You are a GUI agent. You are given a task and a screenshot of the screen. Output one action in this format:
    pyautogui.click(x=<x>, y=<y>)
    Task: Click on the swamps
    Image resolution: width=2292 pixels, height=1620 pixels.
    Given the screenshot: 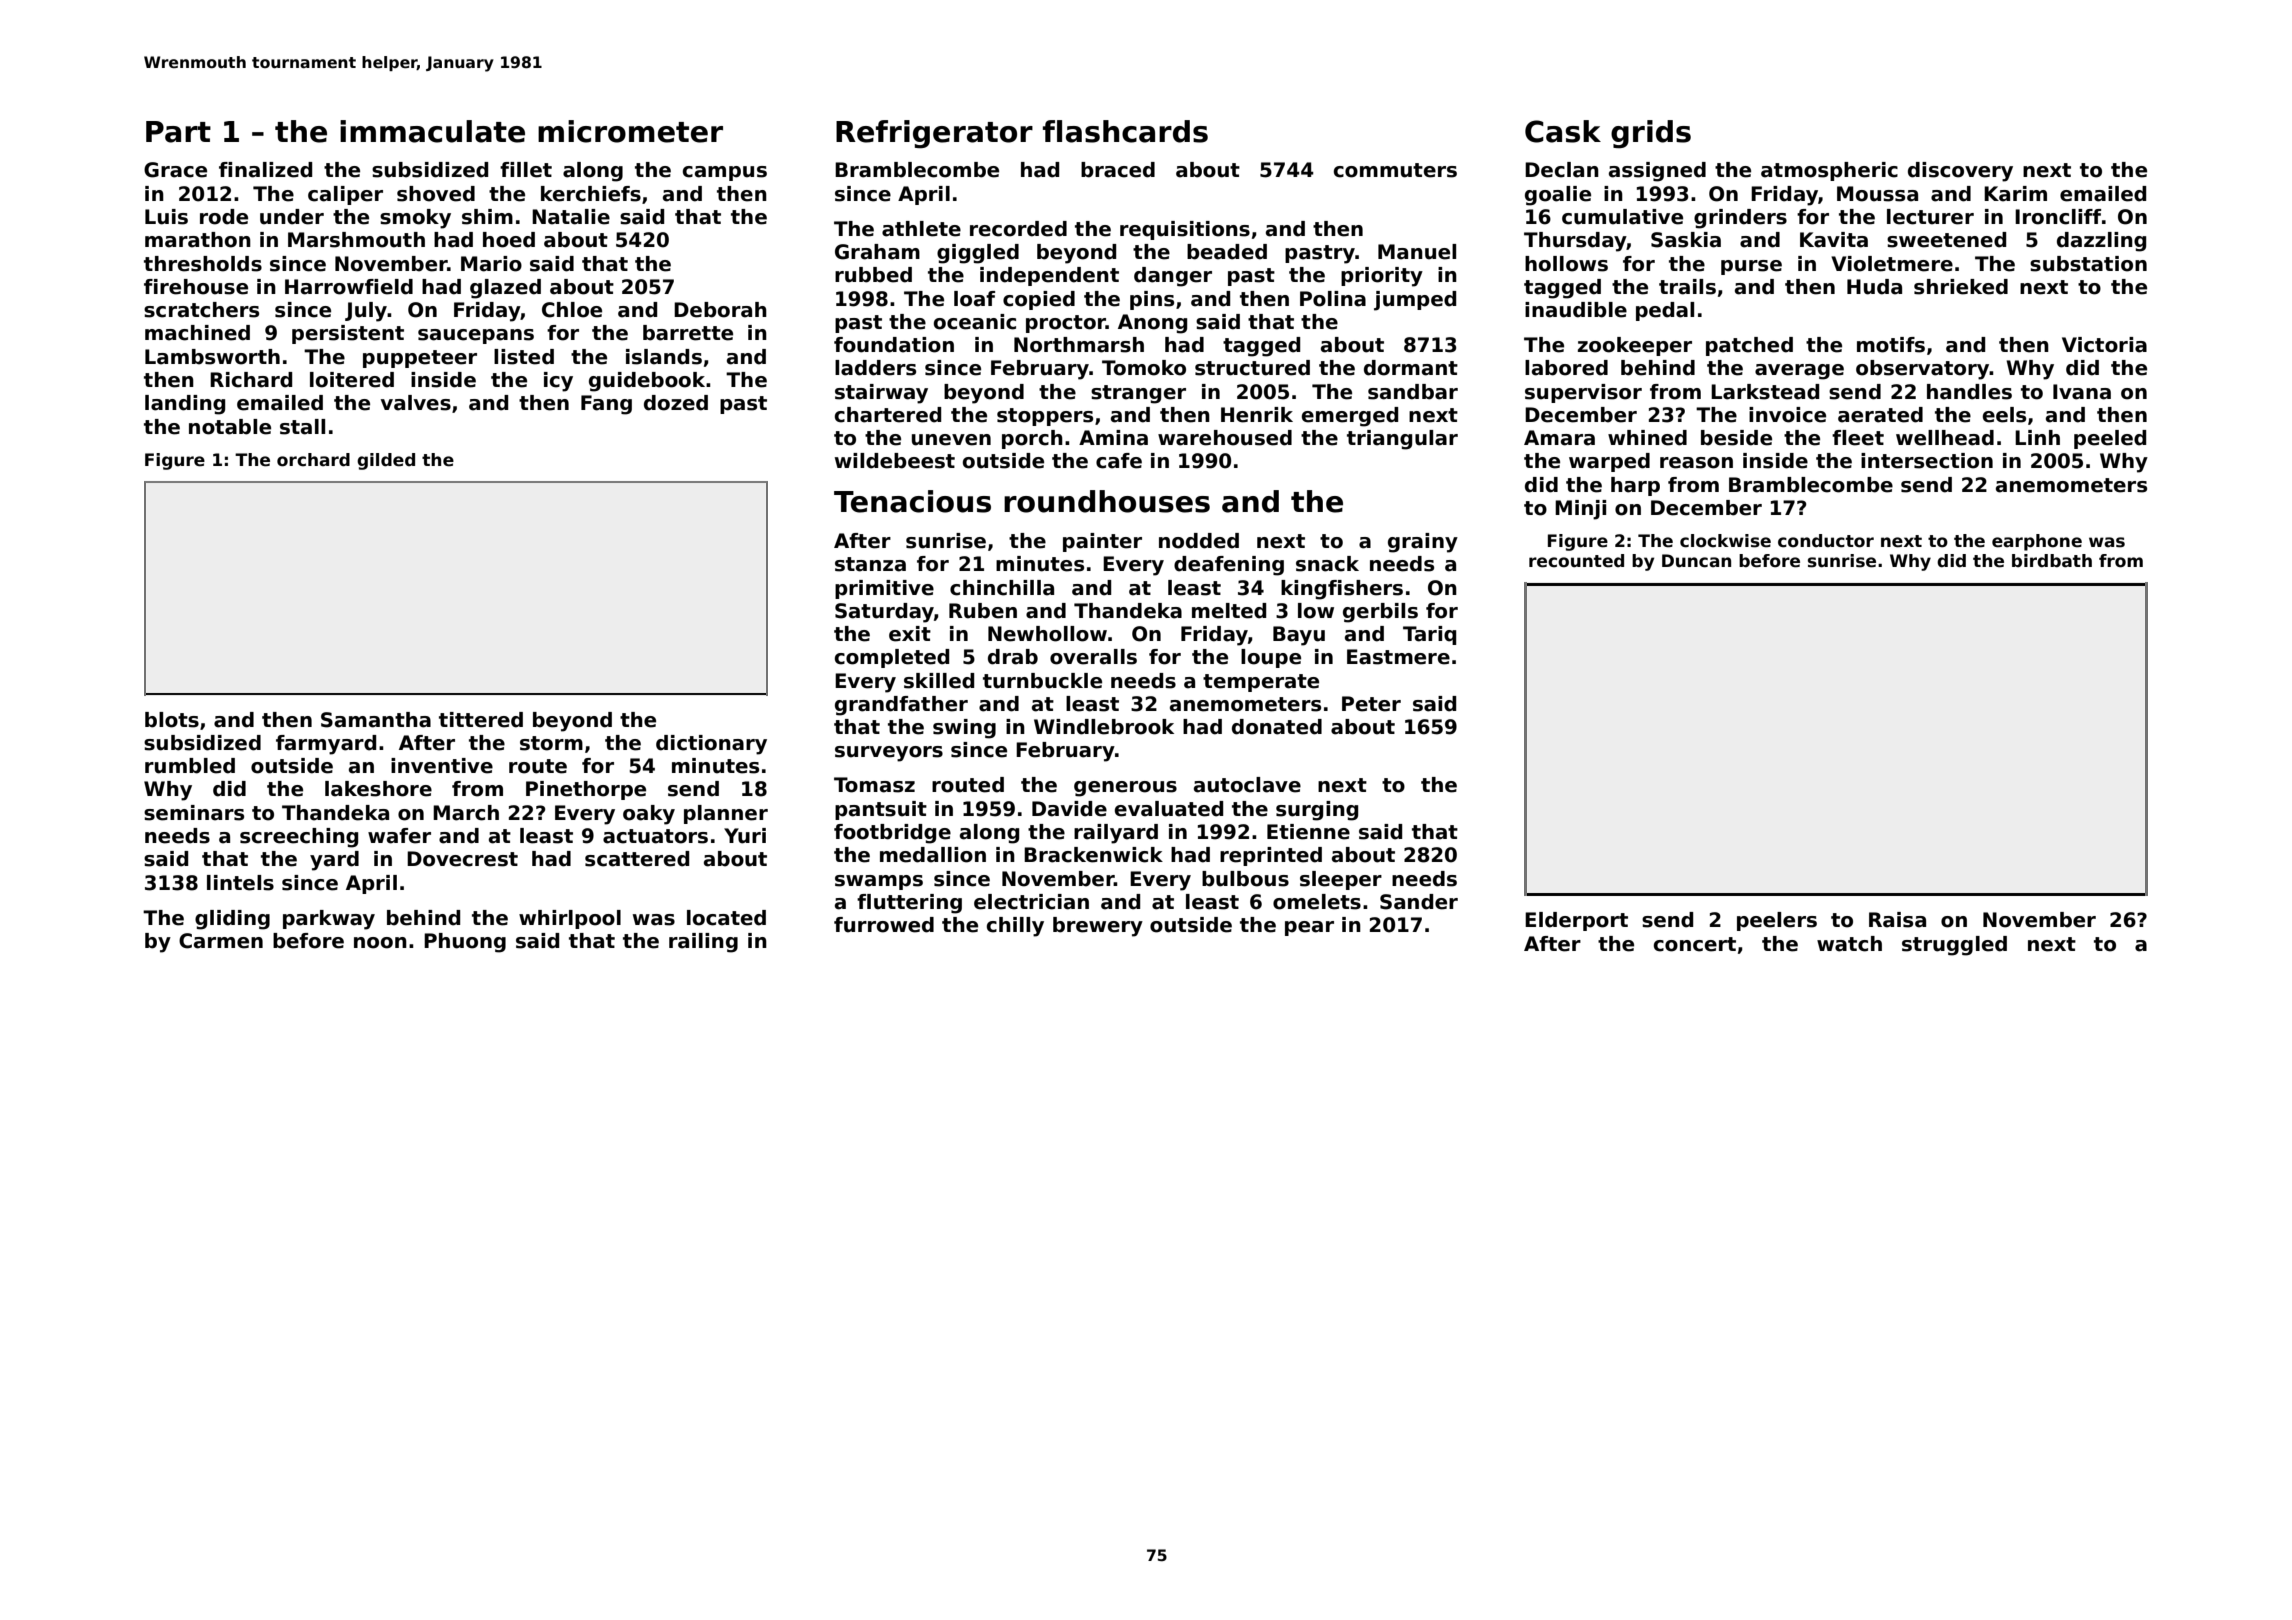 What is the action you would take?
    pyautogui.click(x=879, y=882)
